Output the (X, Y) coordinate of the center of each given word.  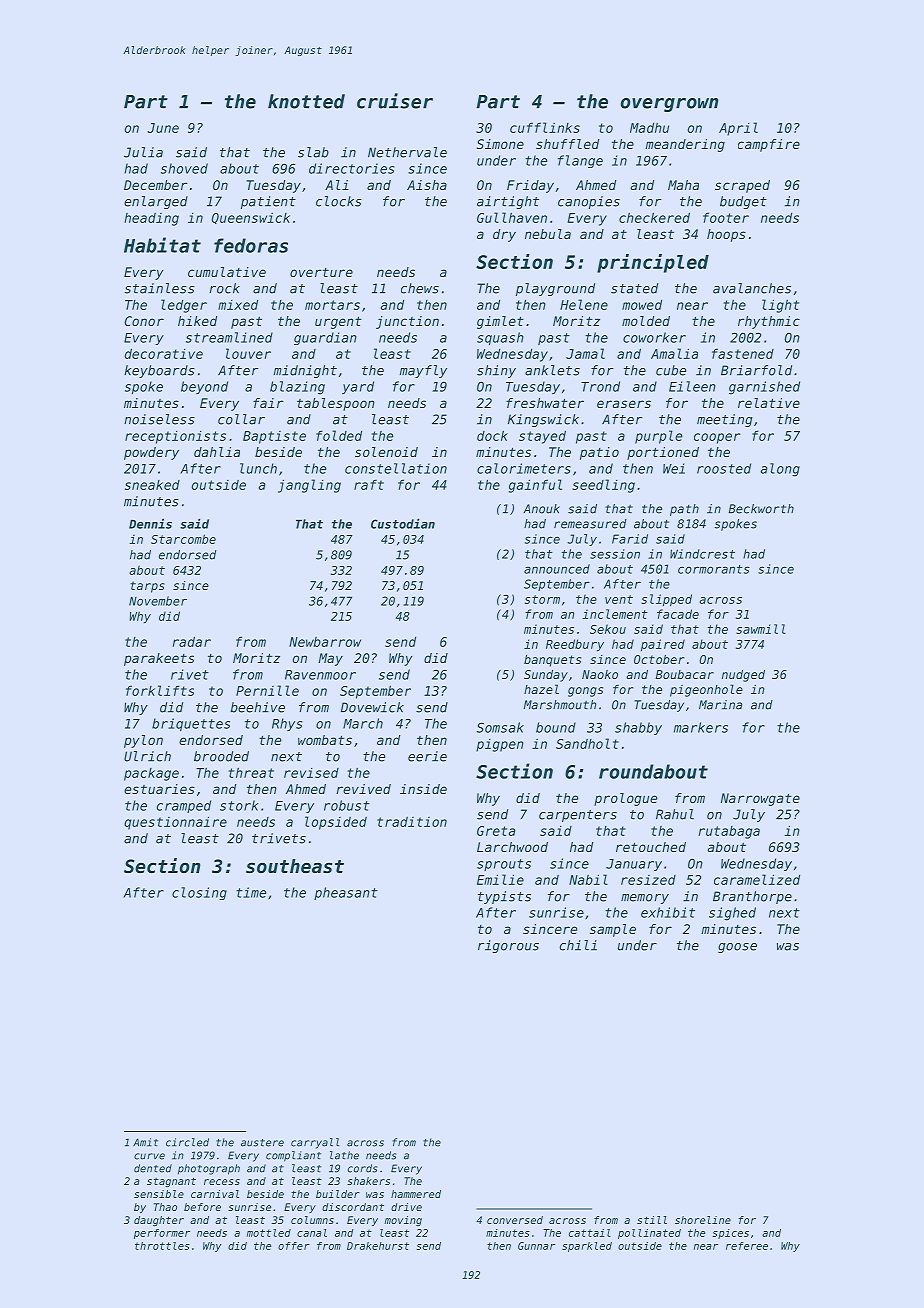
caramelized (757, 879)
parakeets (159, 659)
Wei (674, 468)
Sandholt (587, 743)
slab (313, 152)
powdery (151, 453)
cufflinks (545, 127)
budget (743, 202)
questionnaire (175, 823)
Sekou (608, 629)
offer (294, 1246)
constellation (396, 468)
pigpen (500, 745)
